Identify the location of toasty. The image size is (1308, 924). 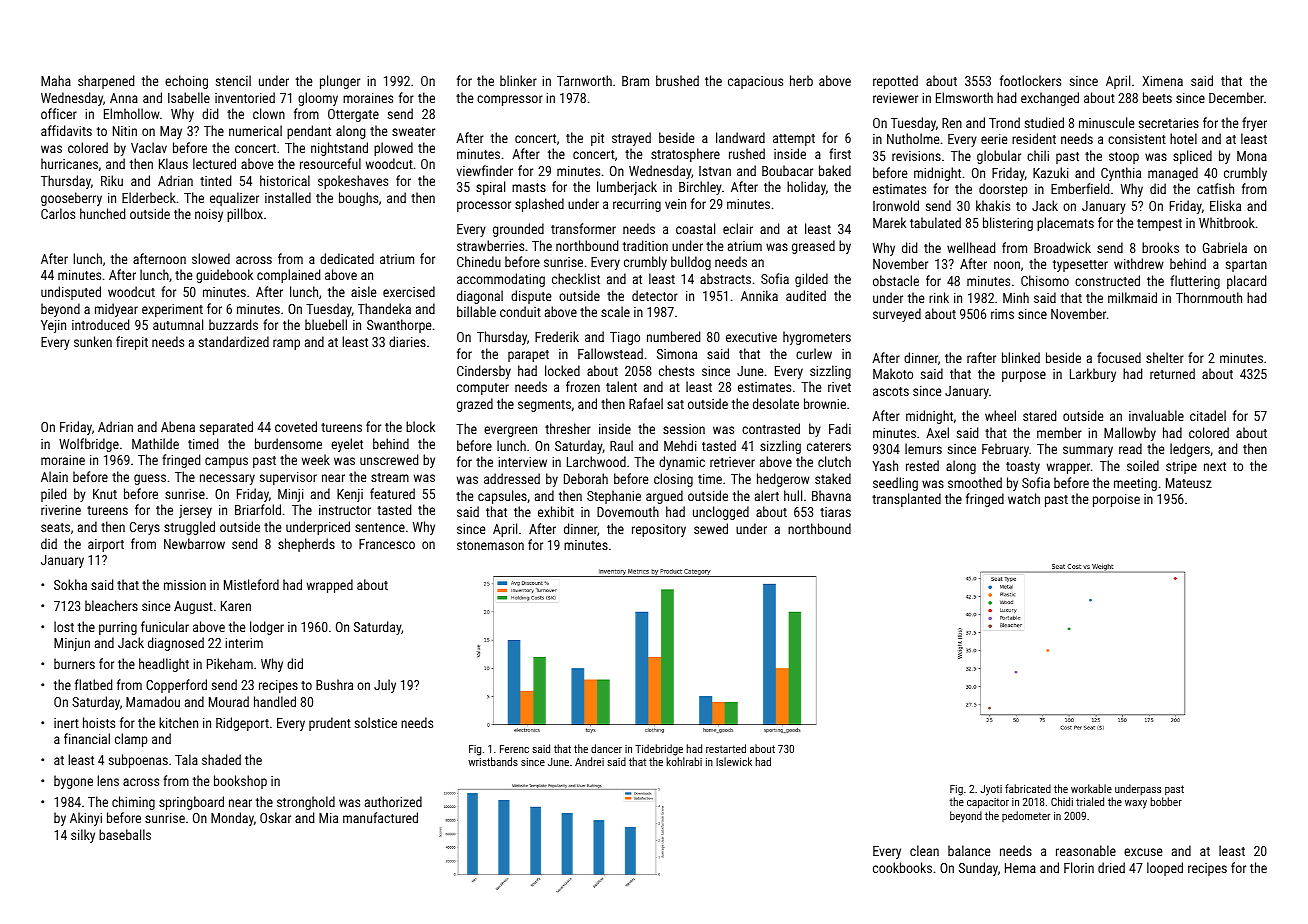
(1023, 468).
